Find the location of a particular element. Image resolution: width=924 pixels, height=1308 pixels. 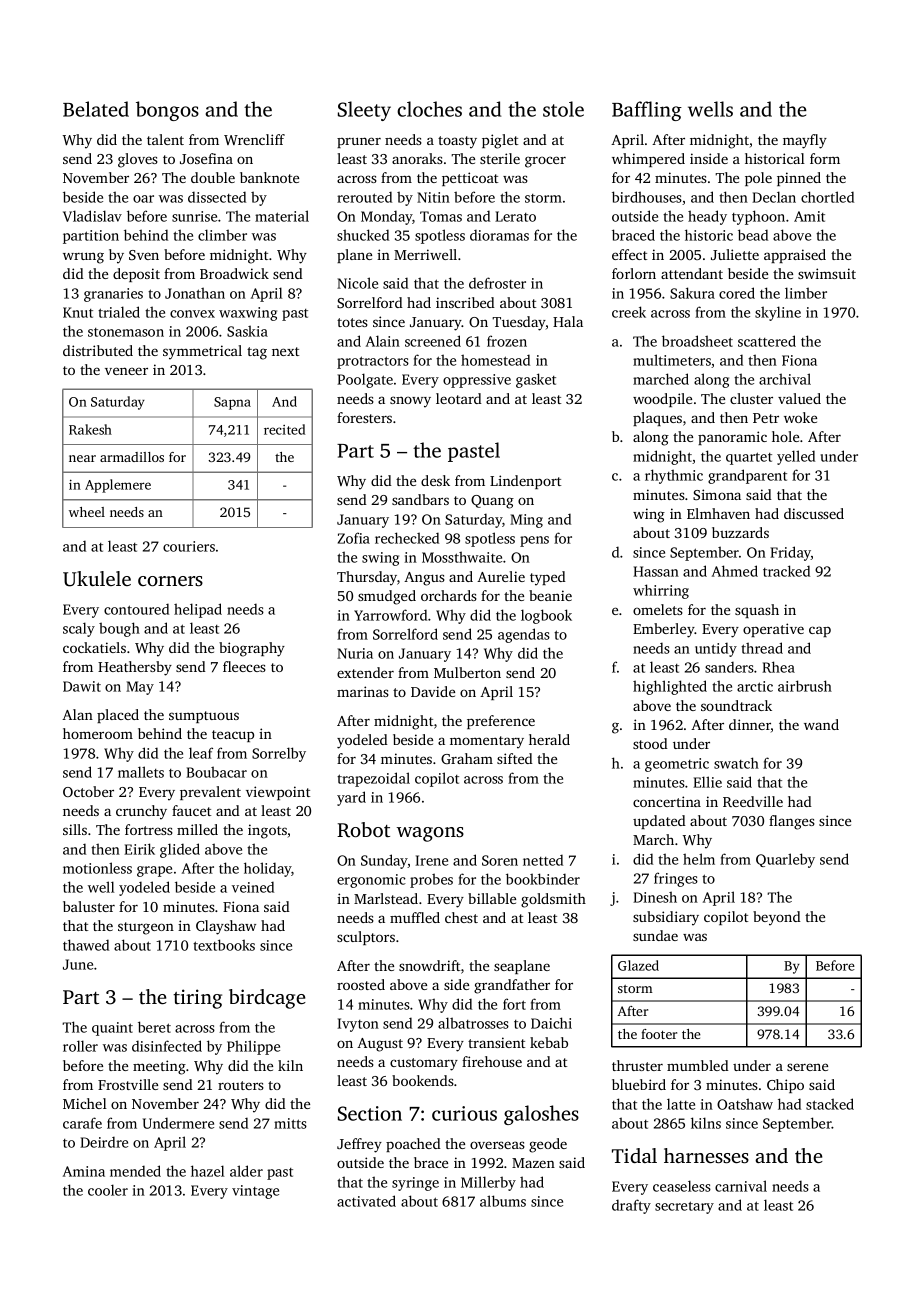

Vladislav is located at coordinates (92, 216).
